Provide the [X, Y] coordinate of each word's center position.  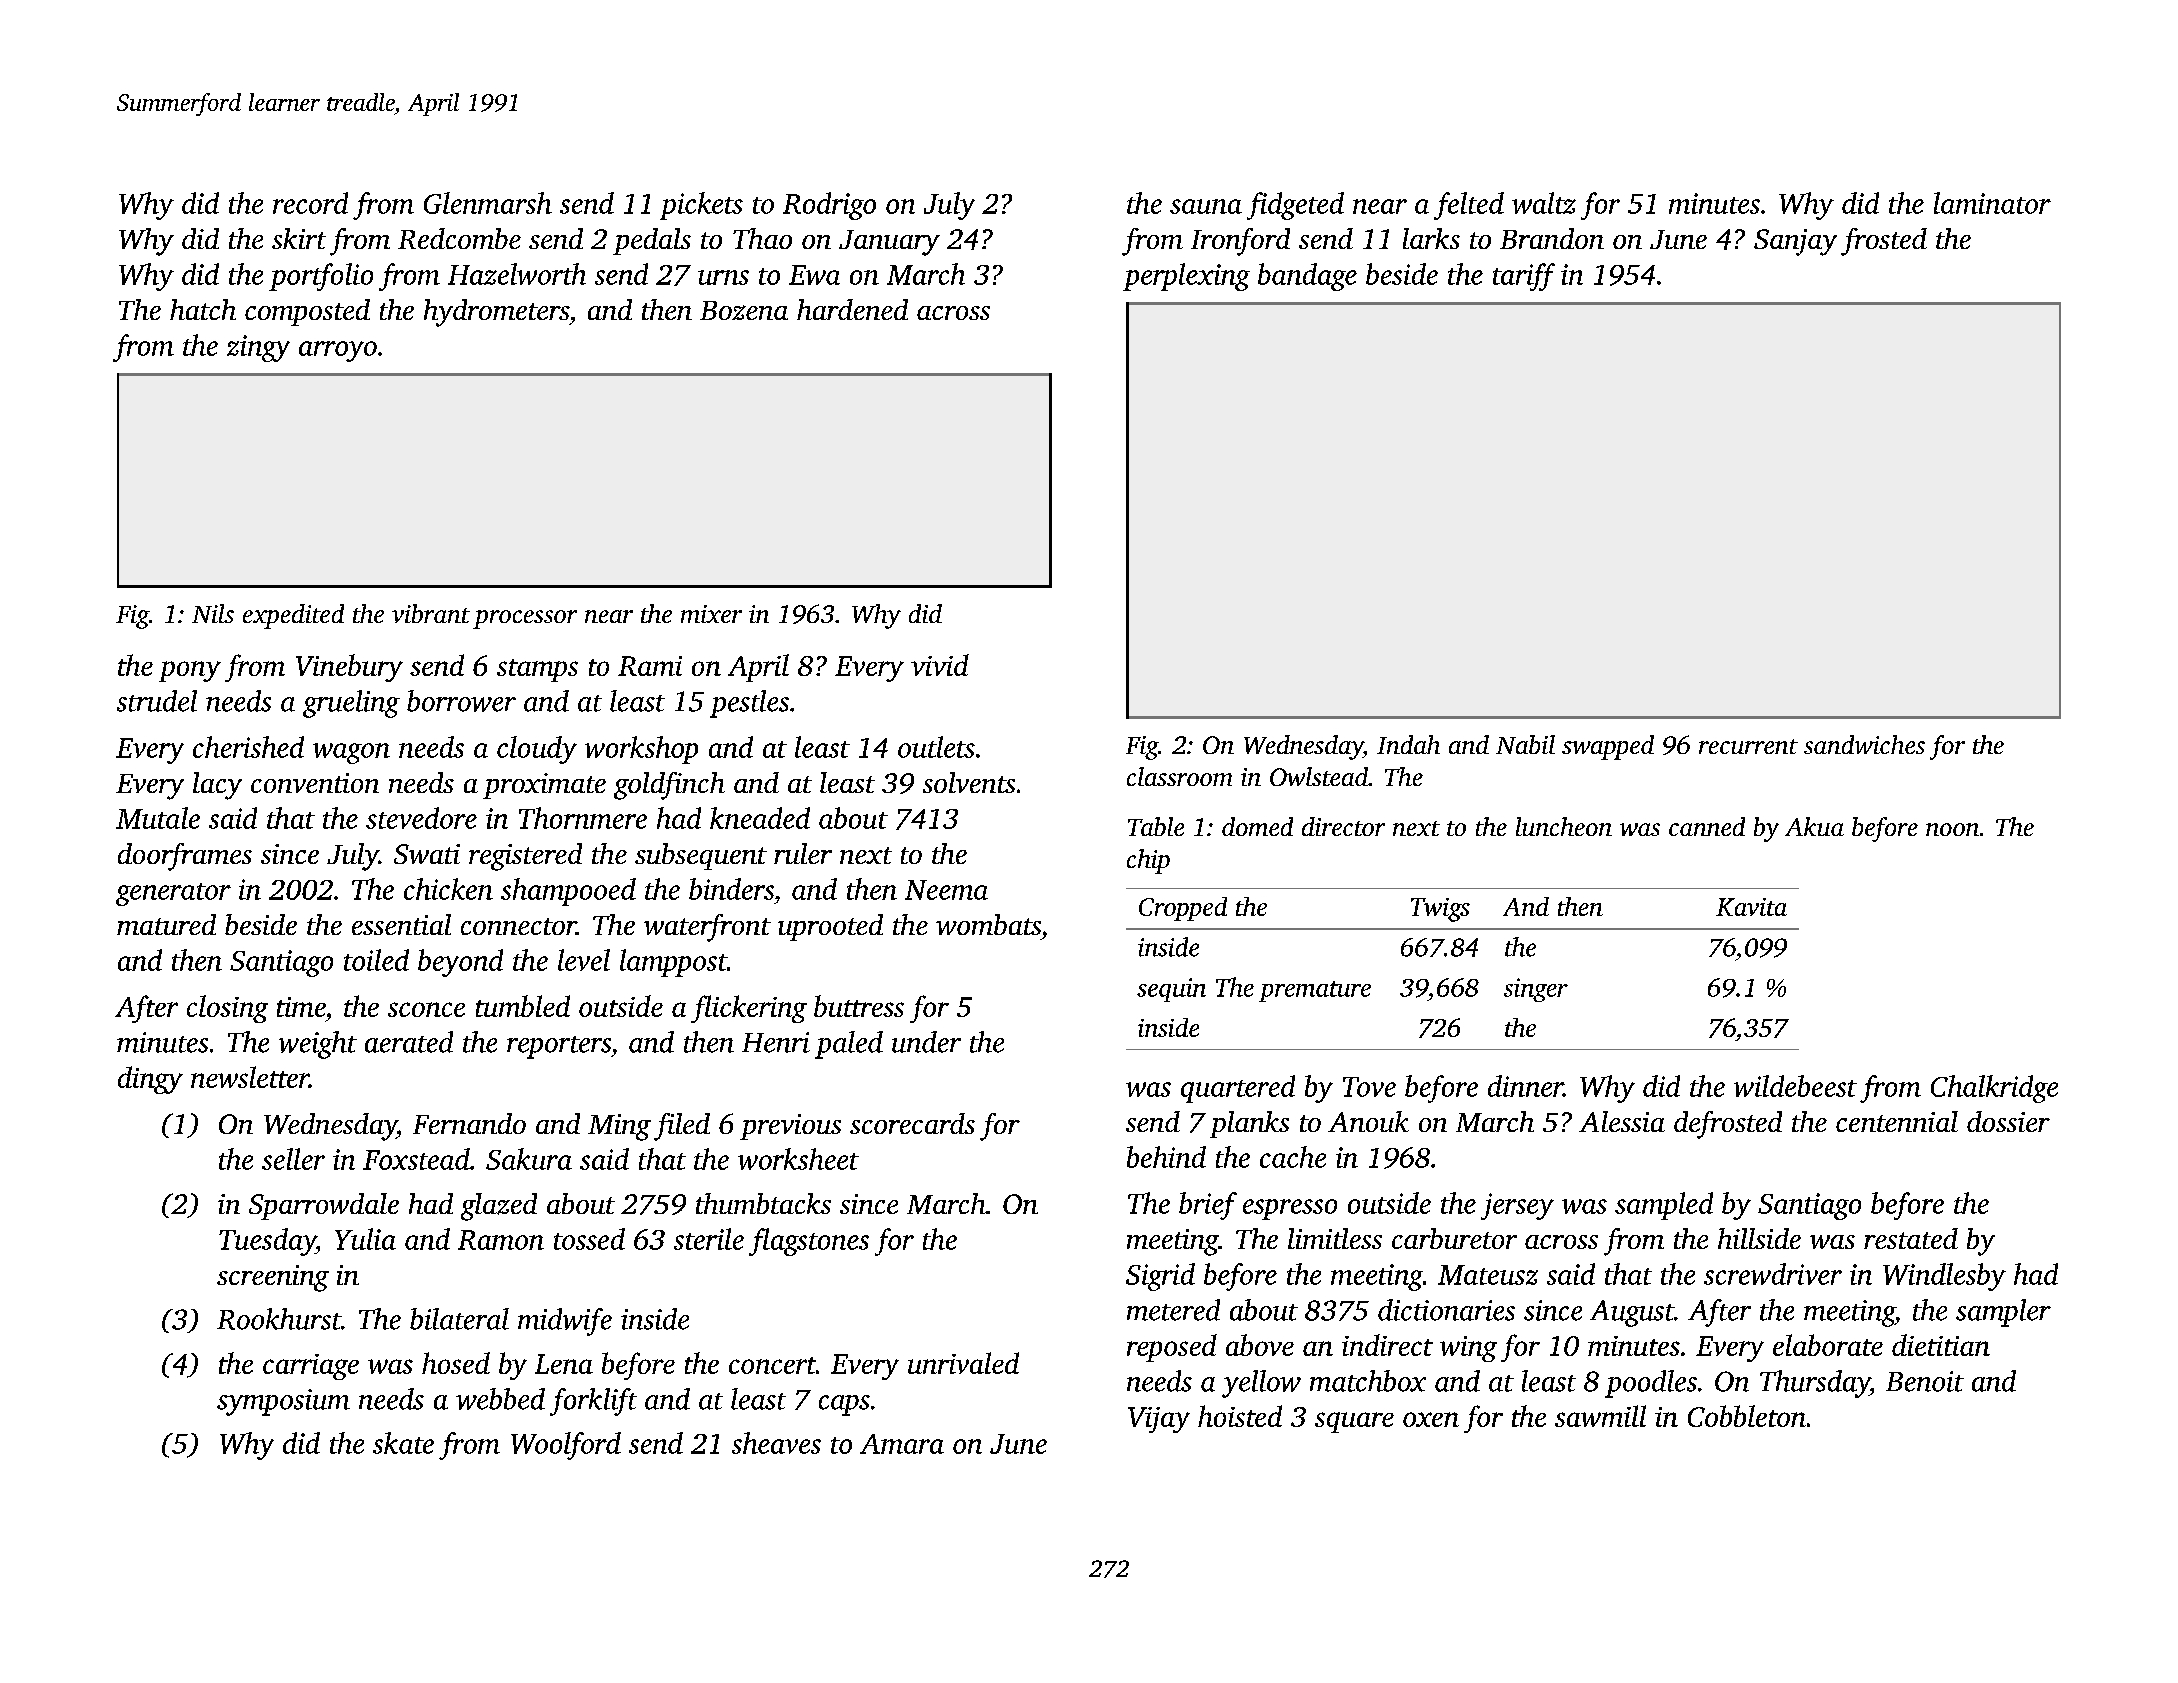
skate [403, 1443]
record [310, 203]
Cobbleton [1747, 1416]
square [1354, 1422]
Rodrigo [829, 206]
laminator [1992, 203]
